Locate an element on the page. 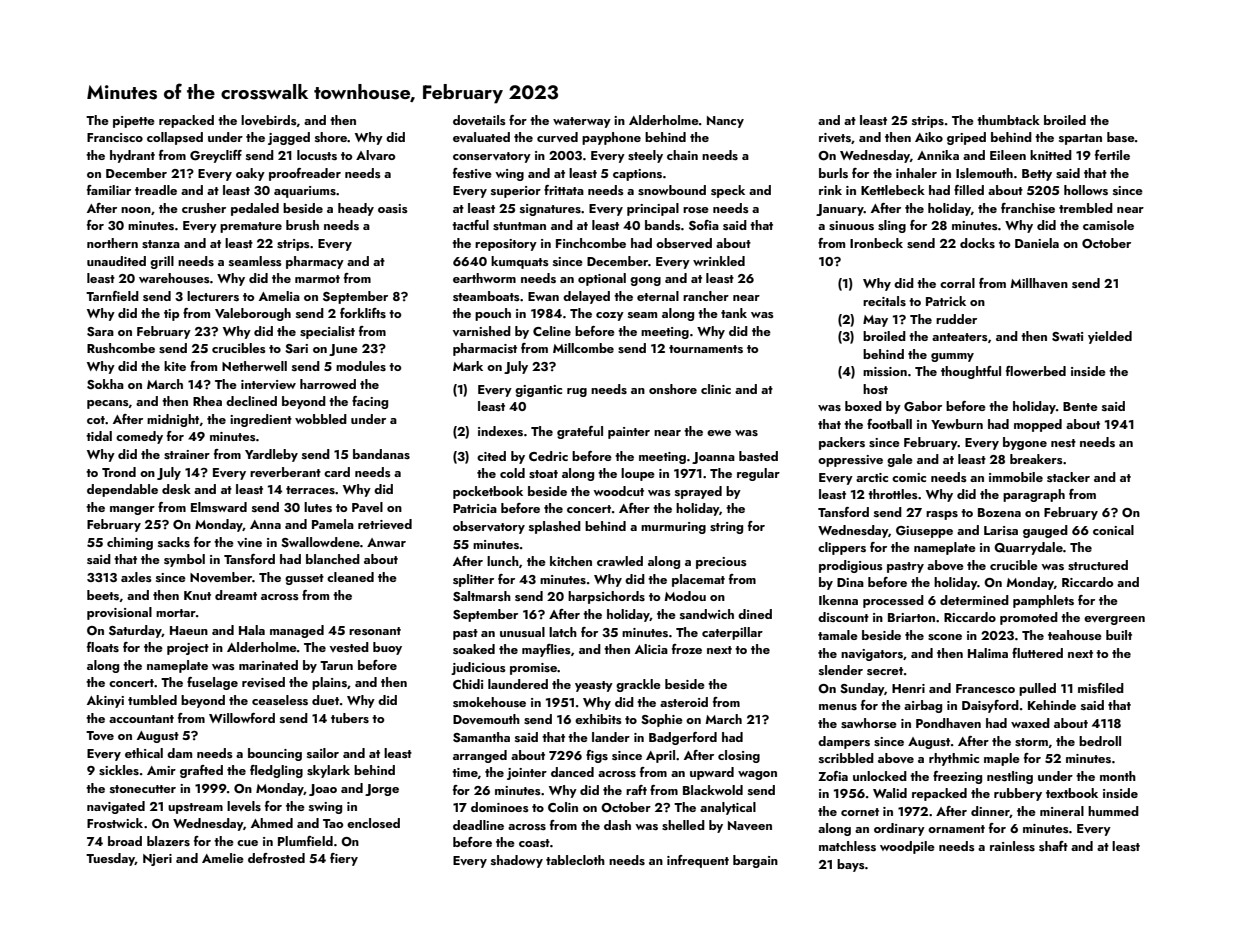 This image has height=952, width=1233. mission is located at coordinates (885, 371).
